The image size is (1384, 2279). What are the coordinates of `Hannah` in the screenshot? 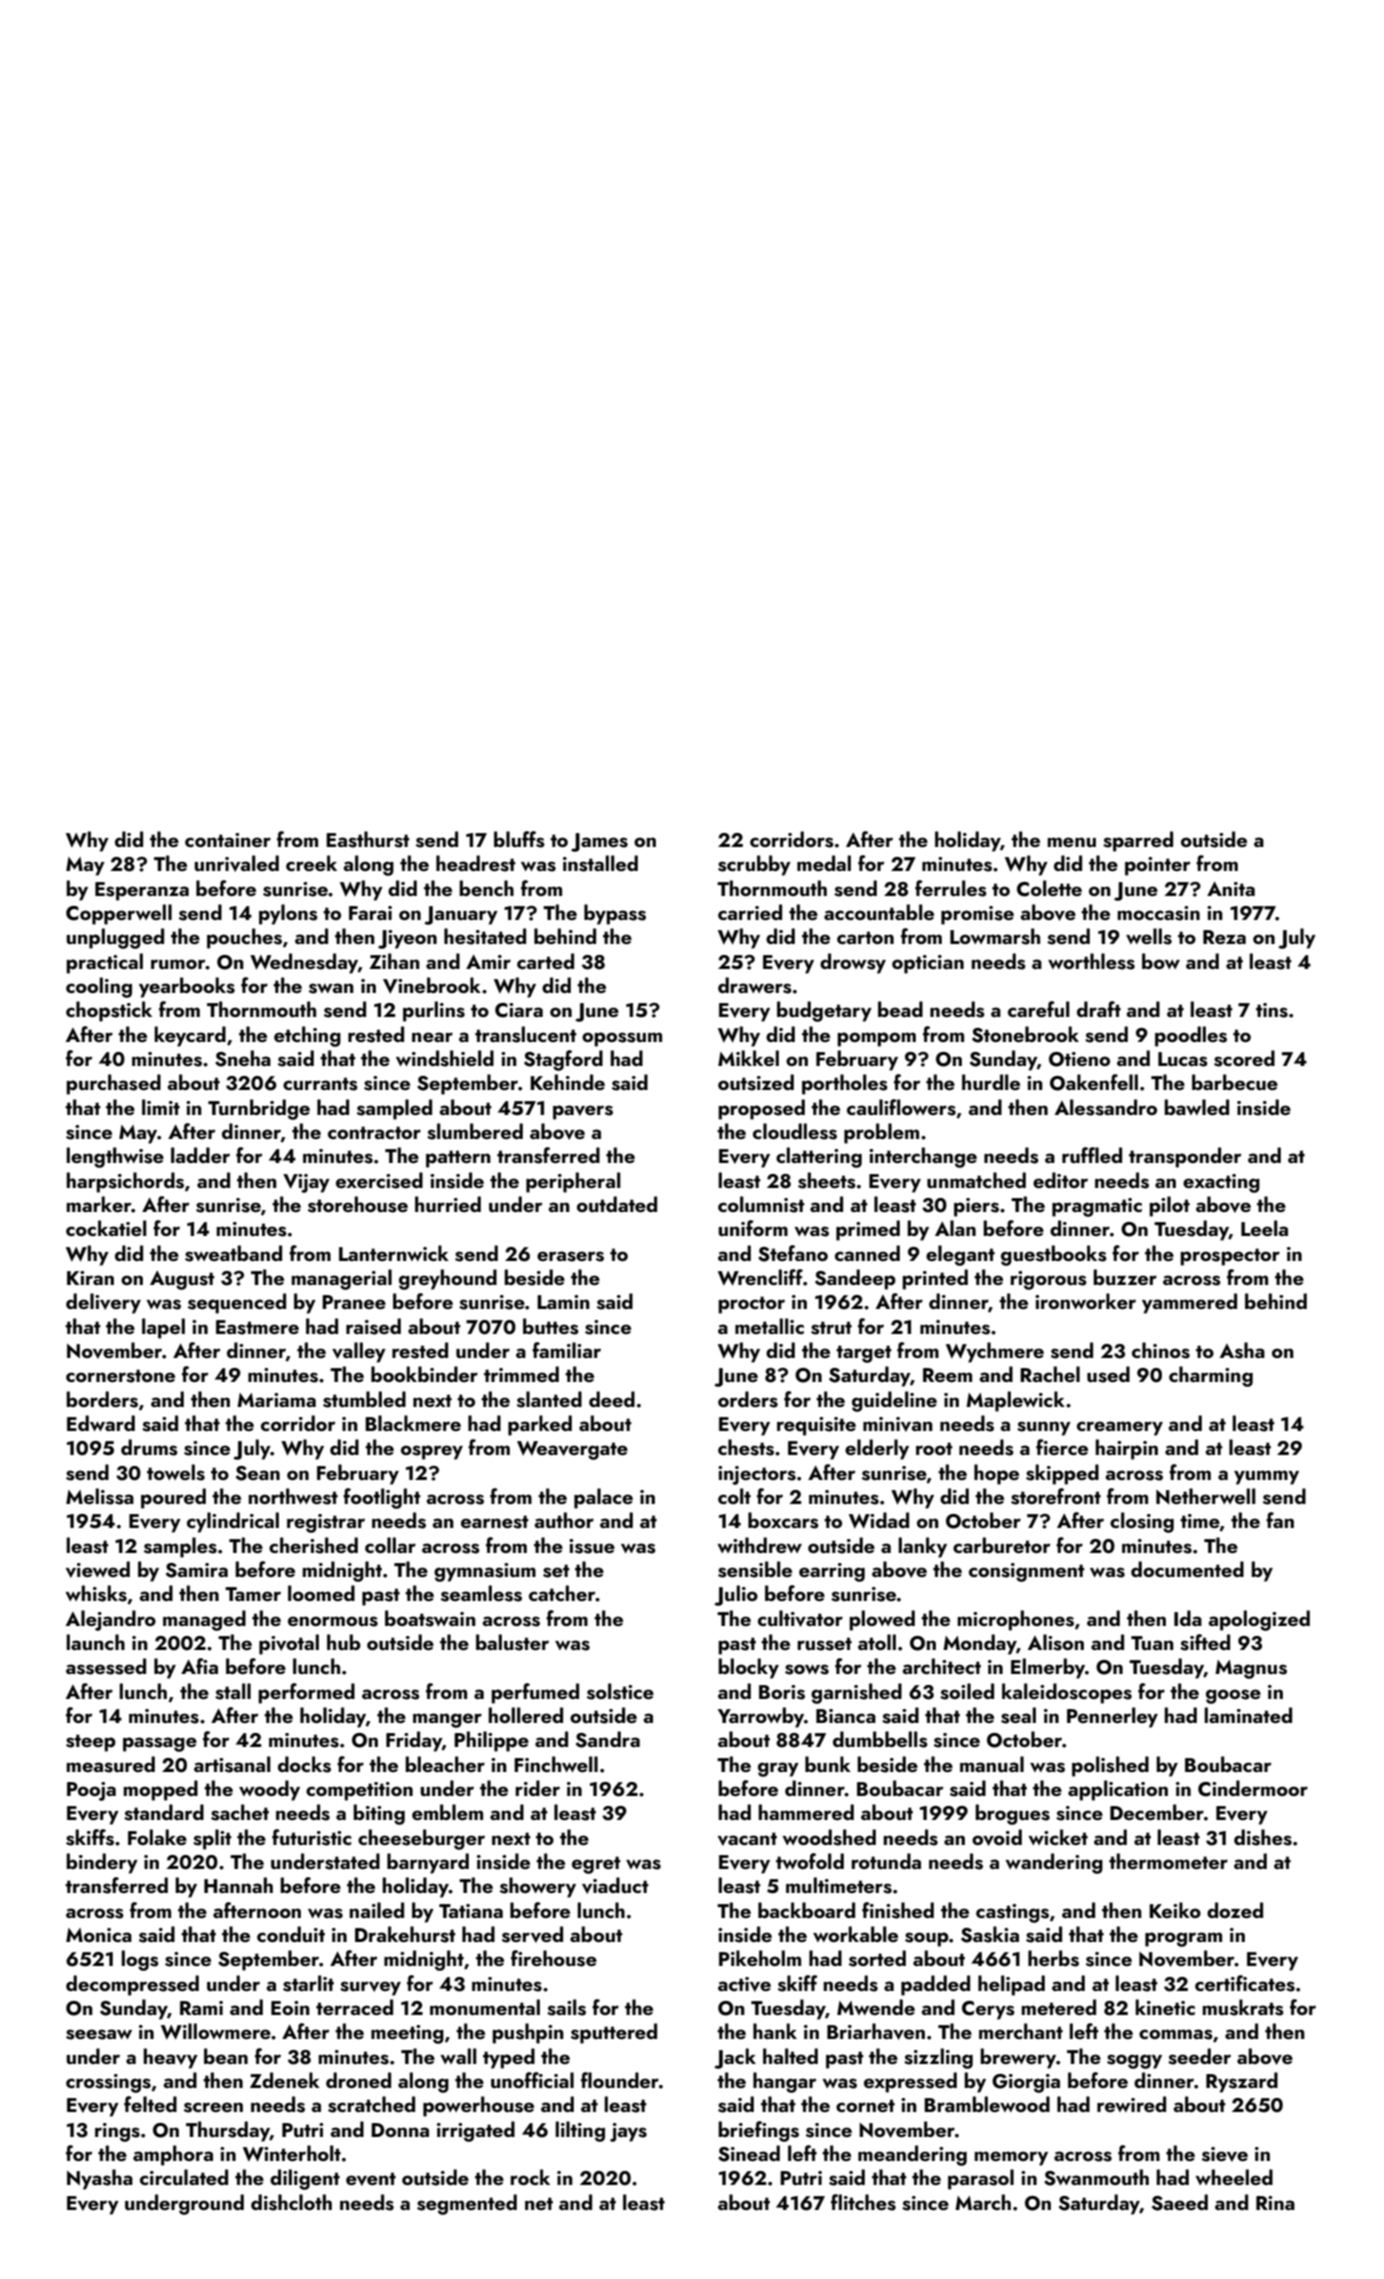 It's located at (238, 1885).
